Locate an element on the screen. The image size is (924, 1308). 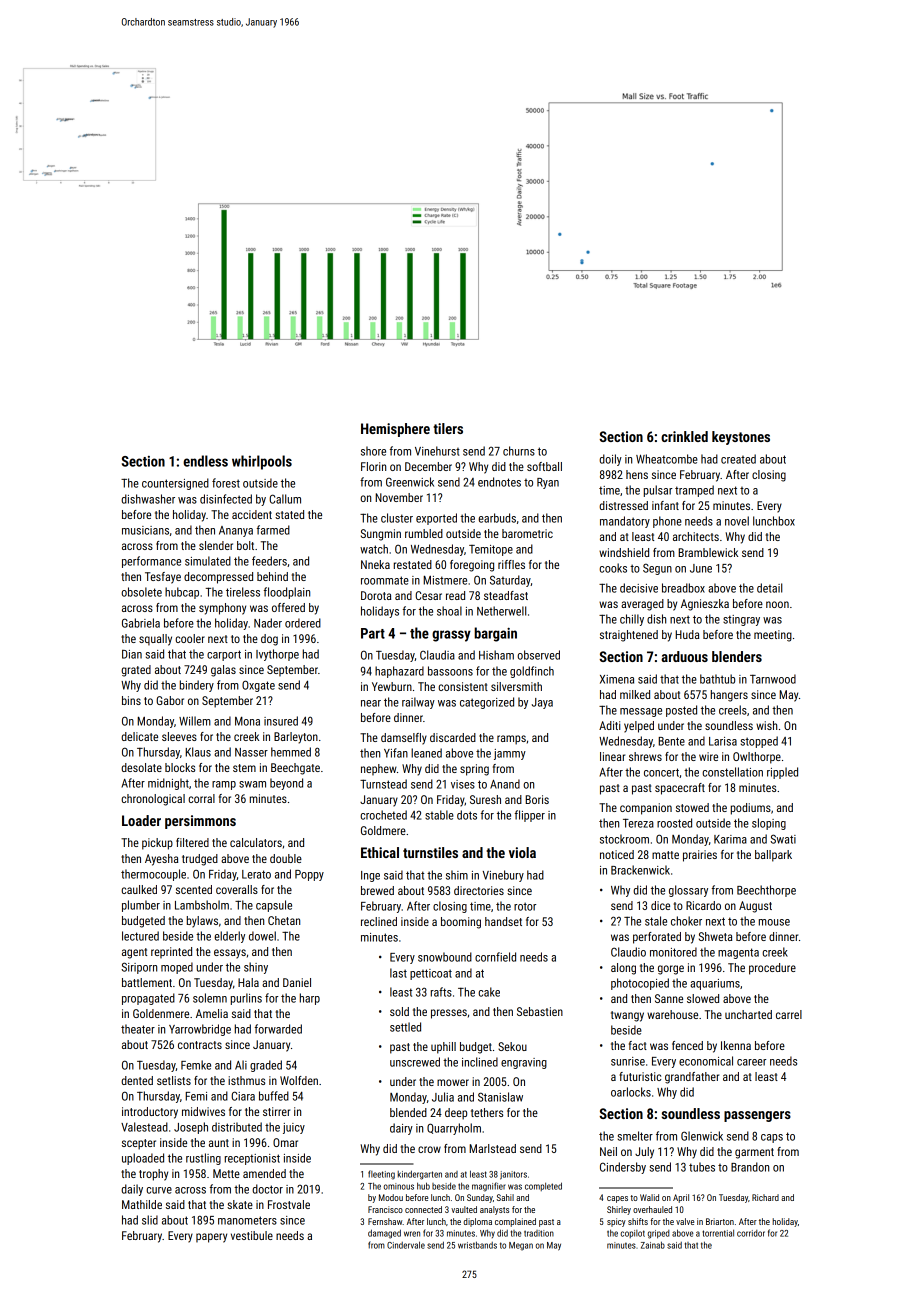
Mona is located at coordinates (247, 721).
